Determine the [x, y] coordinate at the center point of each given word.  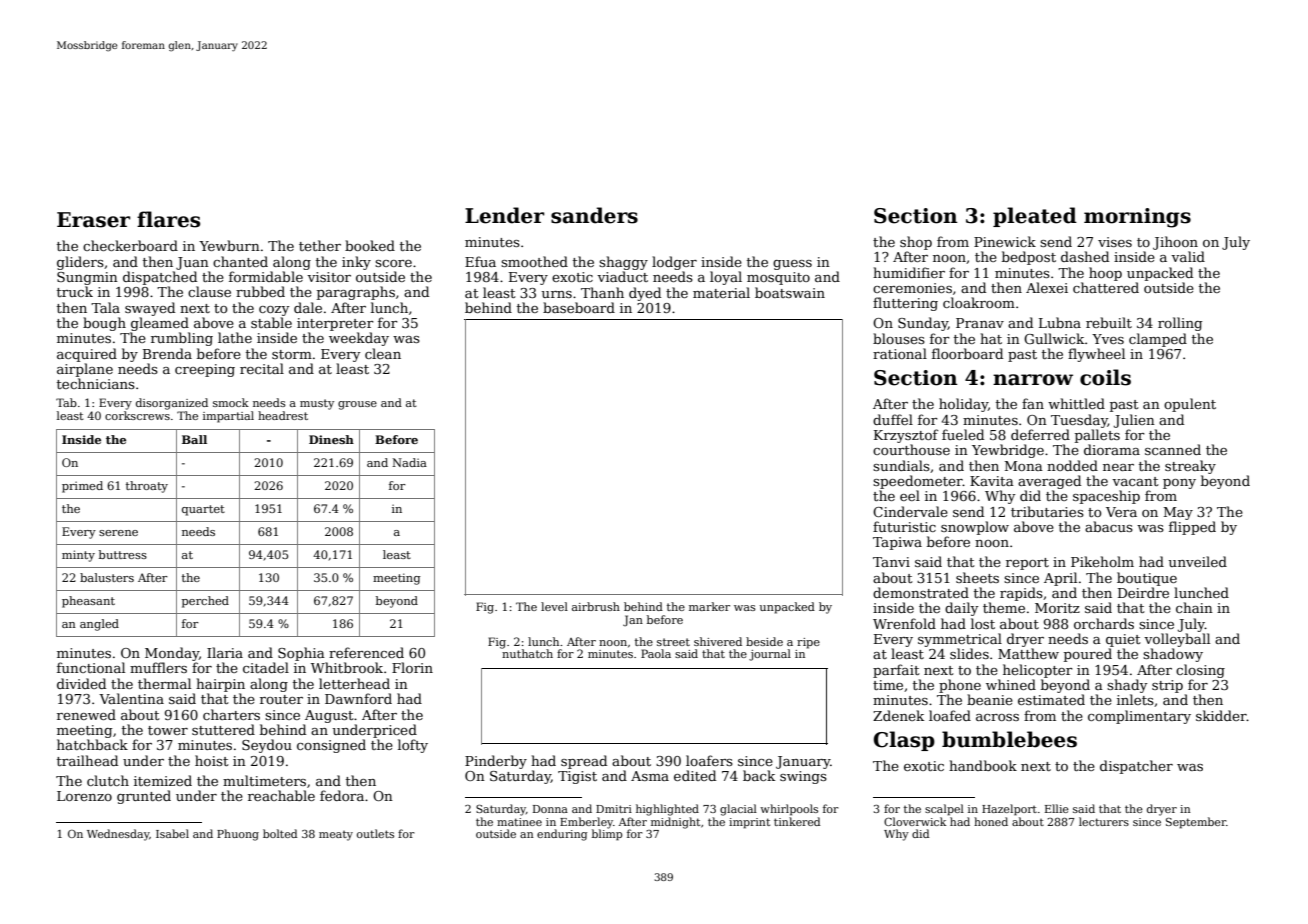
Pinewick [1005, 241]
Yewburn [229, 245]
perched [205, 602]
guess [792, 265]
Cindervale [910, 511]
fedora [342, 795]
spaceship [1106, 497]
